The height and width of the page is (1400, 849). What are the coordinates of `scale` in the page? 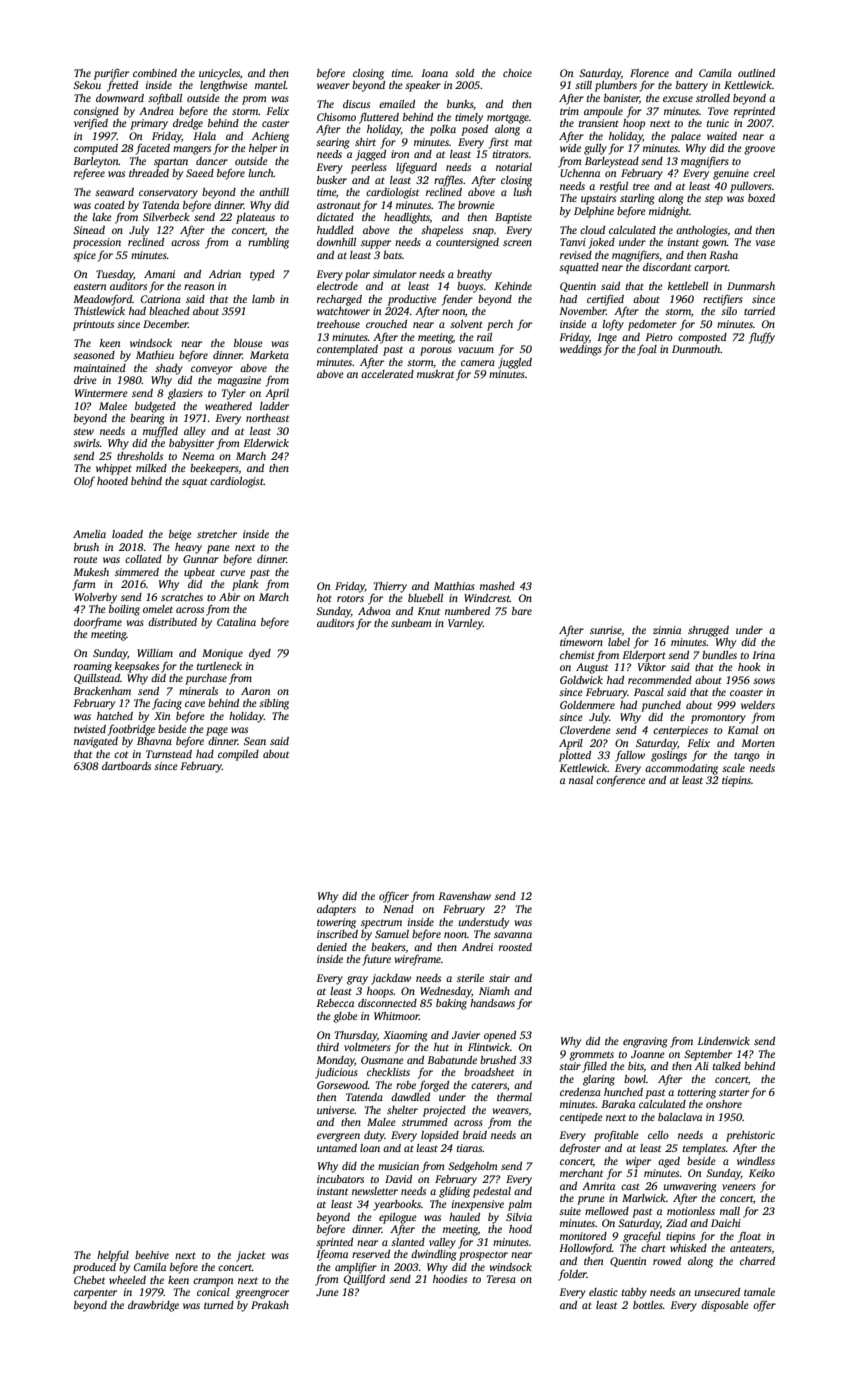 It's located at (733, 768).
